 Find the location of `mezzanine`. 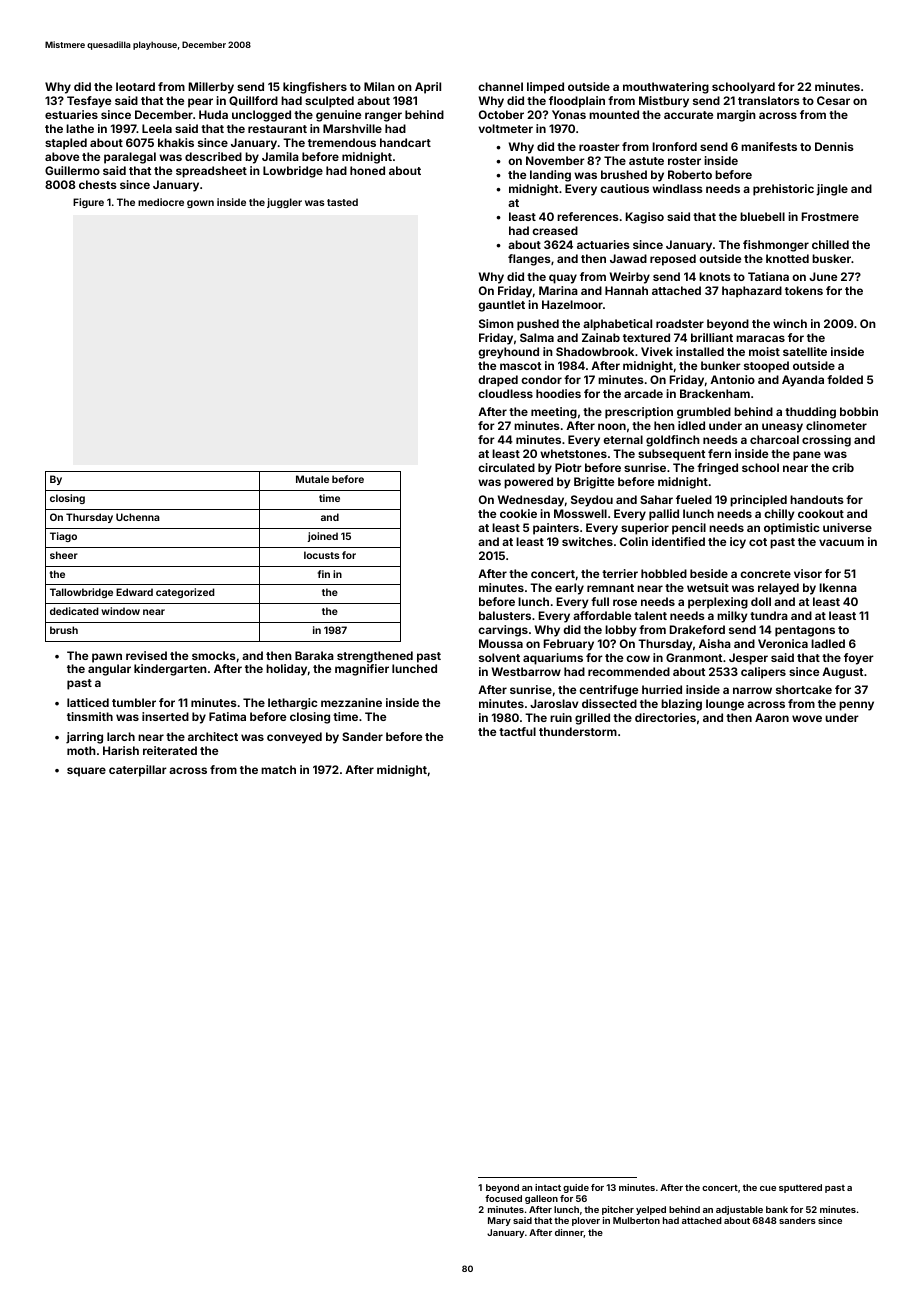

mezzanine is located at coordinates (351, 702).
